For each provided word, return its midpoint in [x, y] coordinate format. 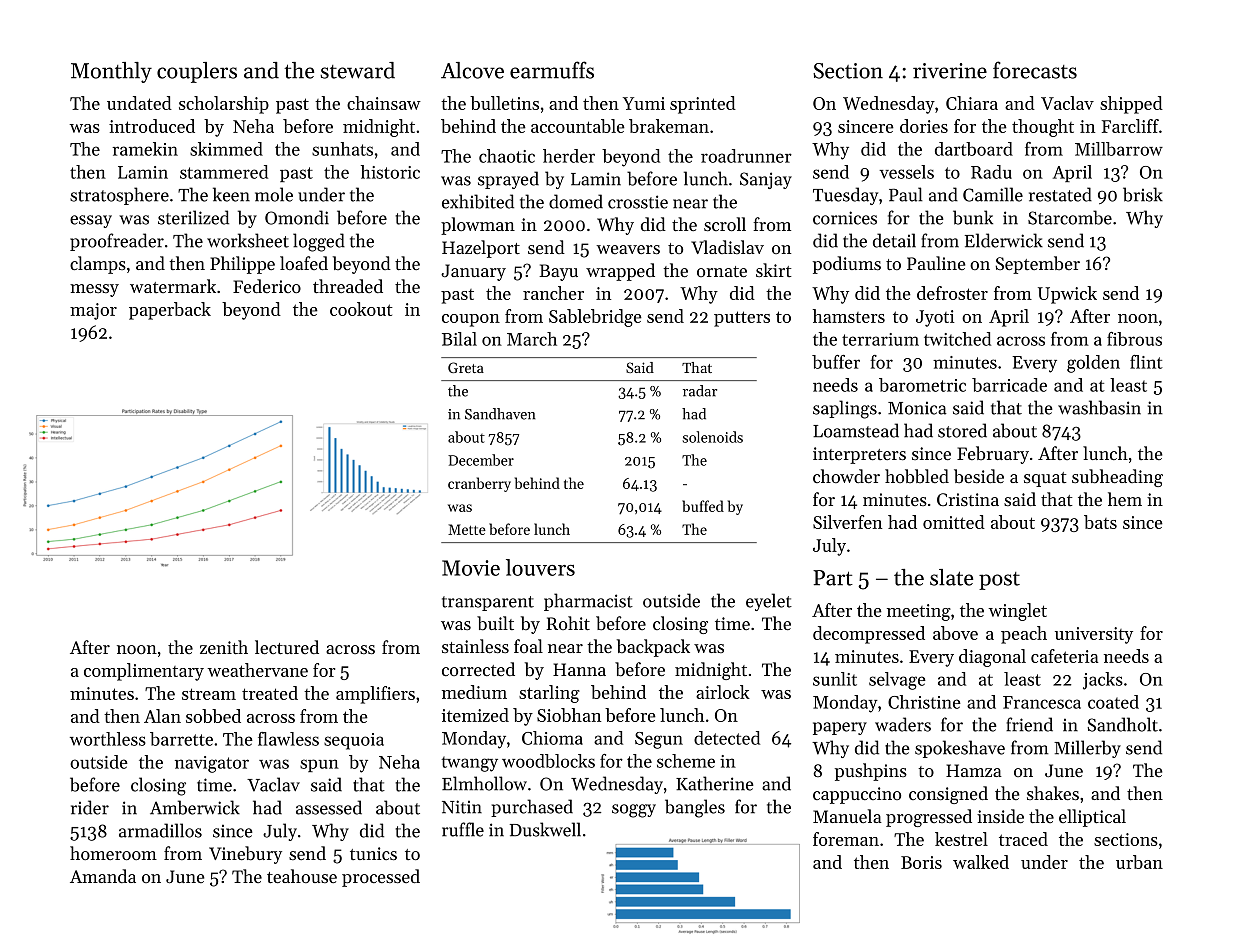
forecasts [1035, 70]
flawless [288, 739]
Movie [471, 568]
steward [357, 70]
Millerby [1087, 749]
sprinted [703, 105]
